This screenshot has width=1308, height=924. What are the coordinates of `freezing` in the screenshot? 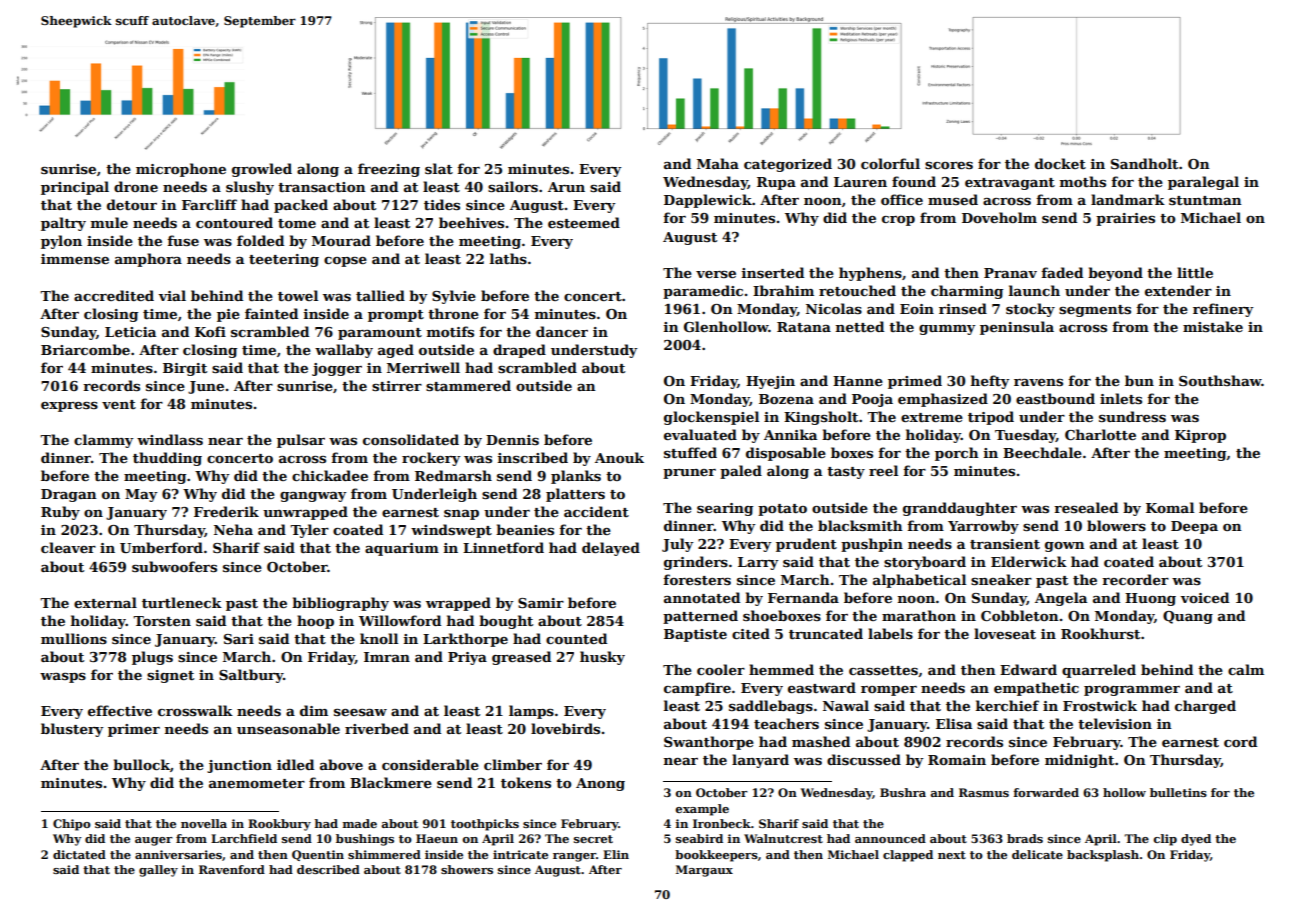 It's located at (389, 170).
